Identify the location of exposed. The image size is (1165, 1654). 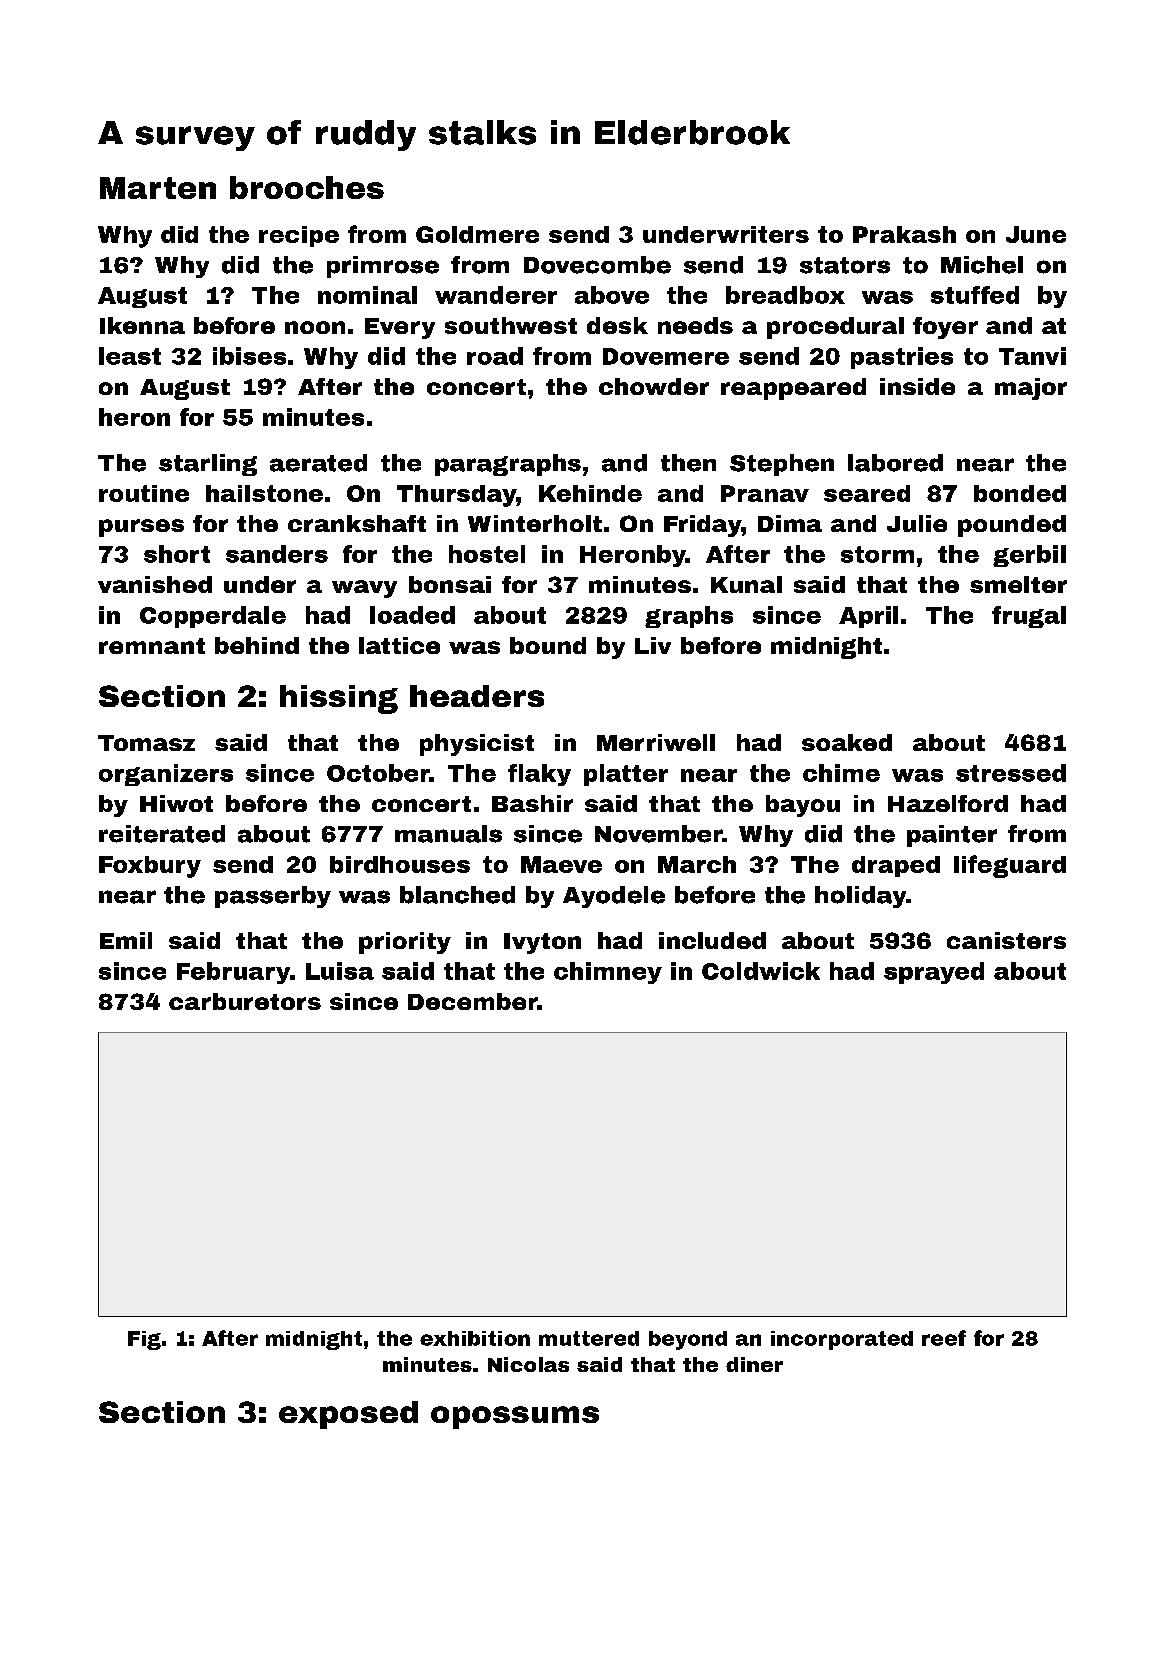
(348, 1415).
